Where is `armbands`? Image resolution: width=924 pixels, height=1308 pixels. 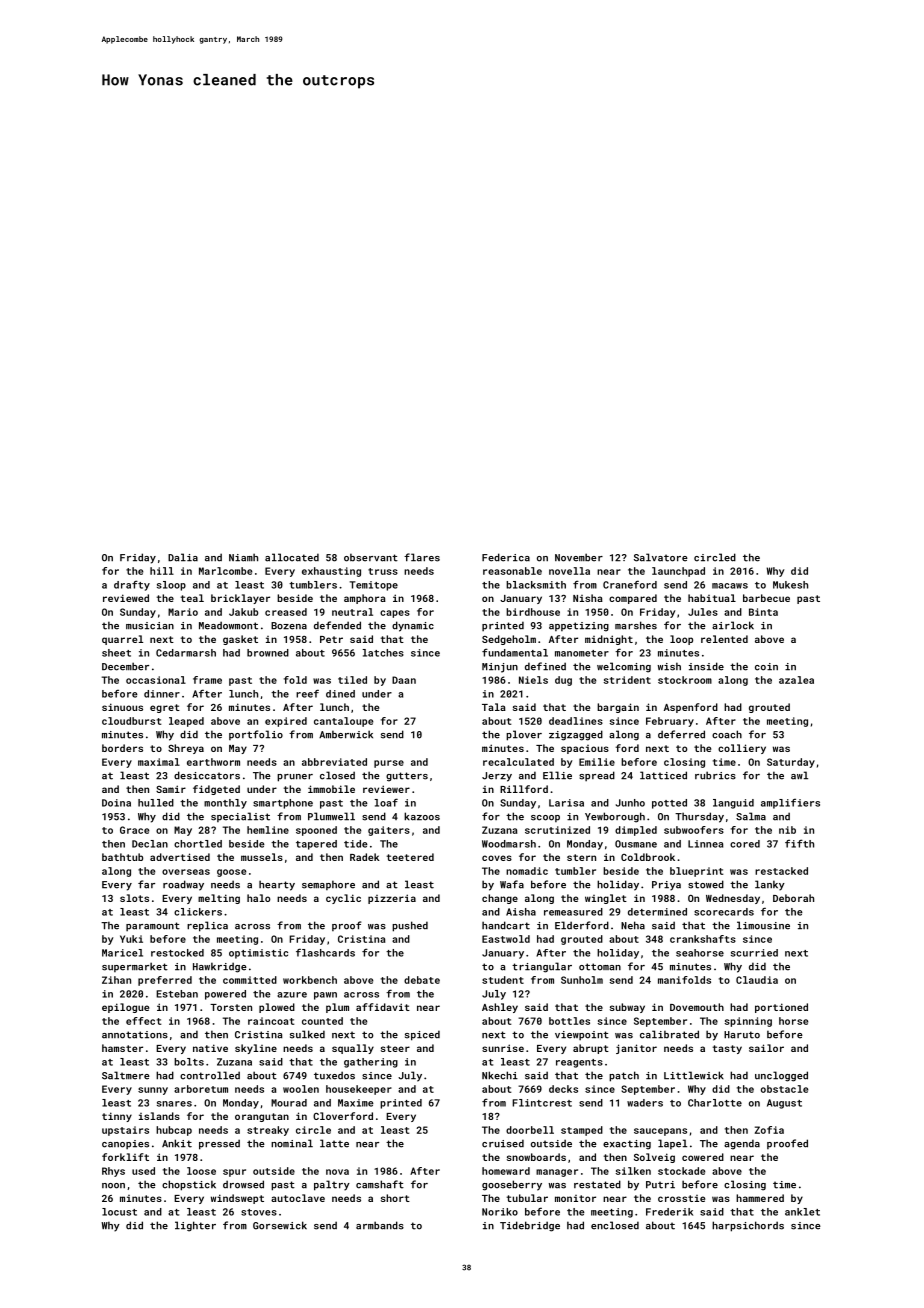 armbands is located at coordinates (380, 1225).
